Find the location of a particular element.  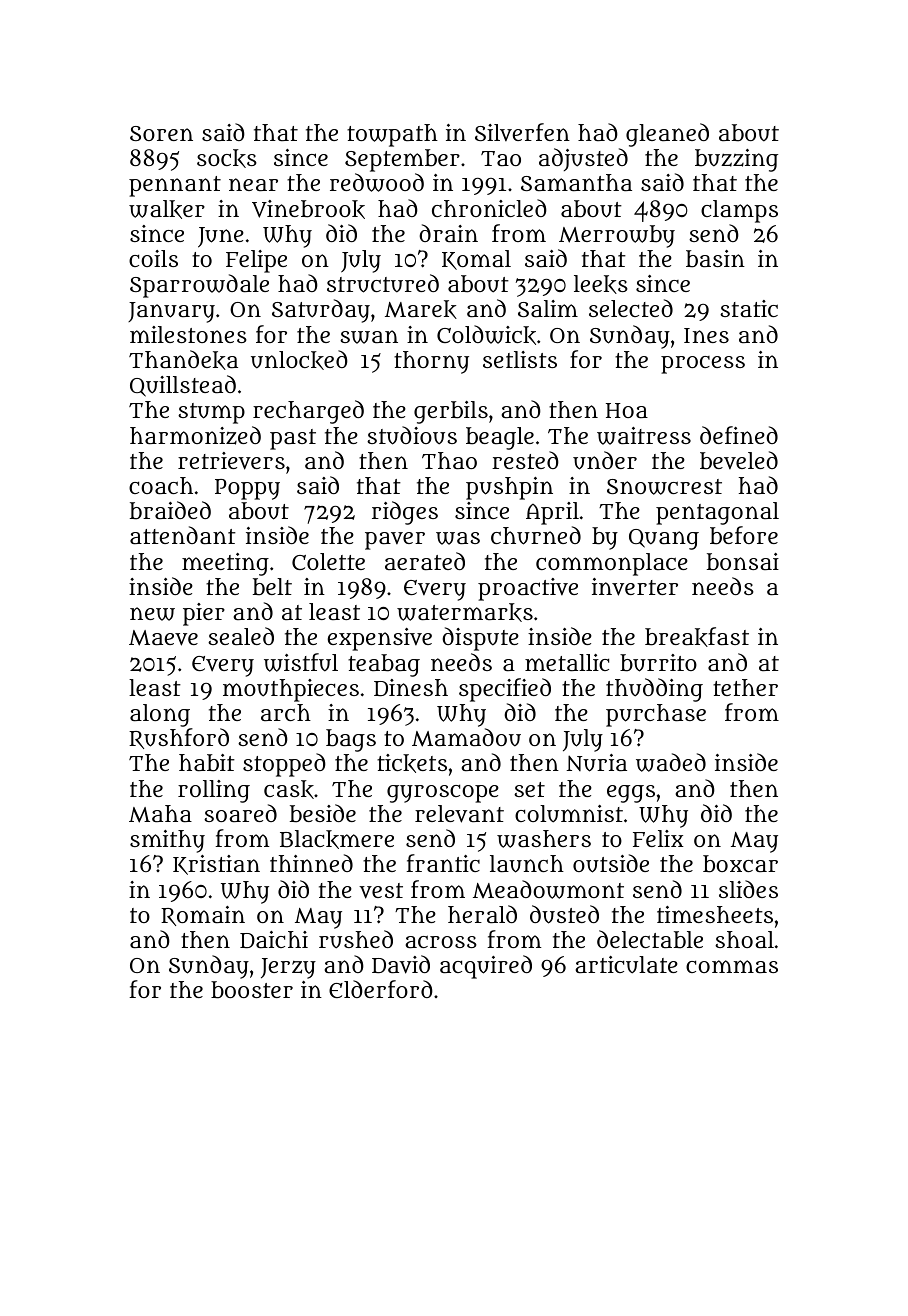

selected is located at coordinates (631, 308).
